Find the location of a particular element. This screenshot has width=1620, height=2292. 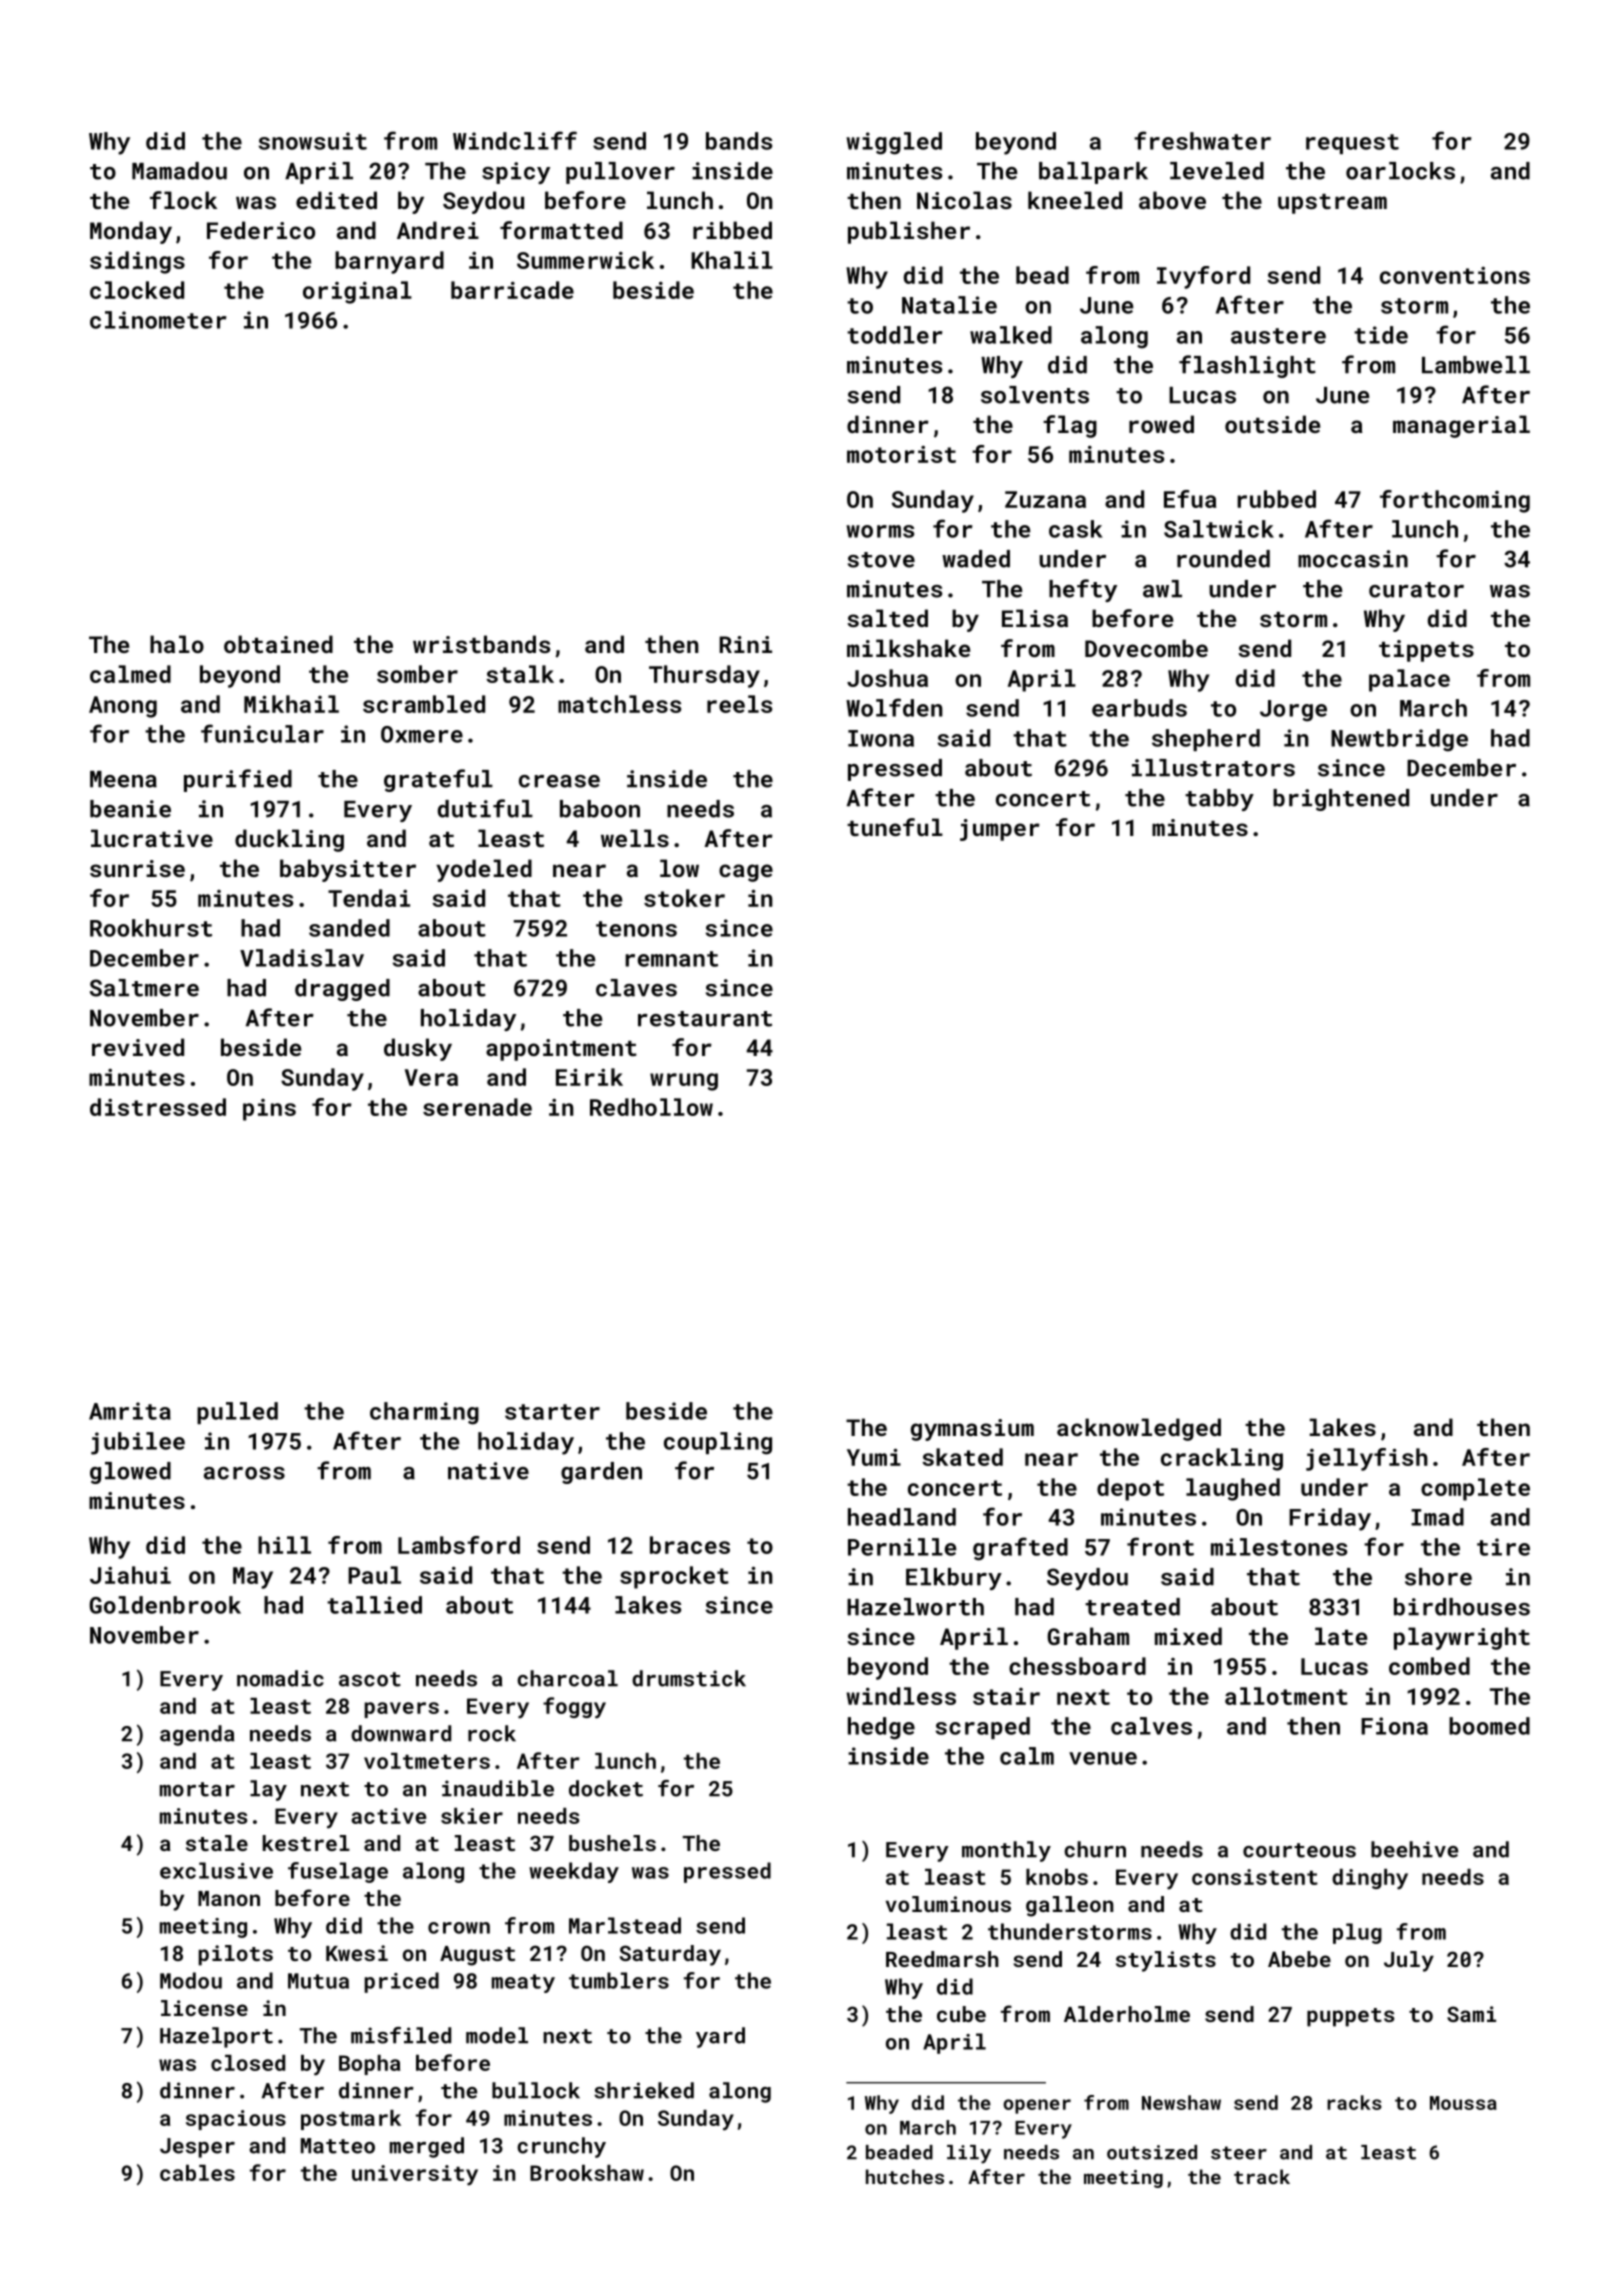

license is located at coordinates (204, 2008).
